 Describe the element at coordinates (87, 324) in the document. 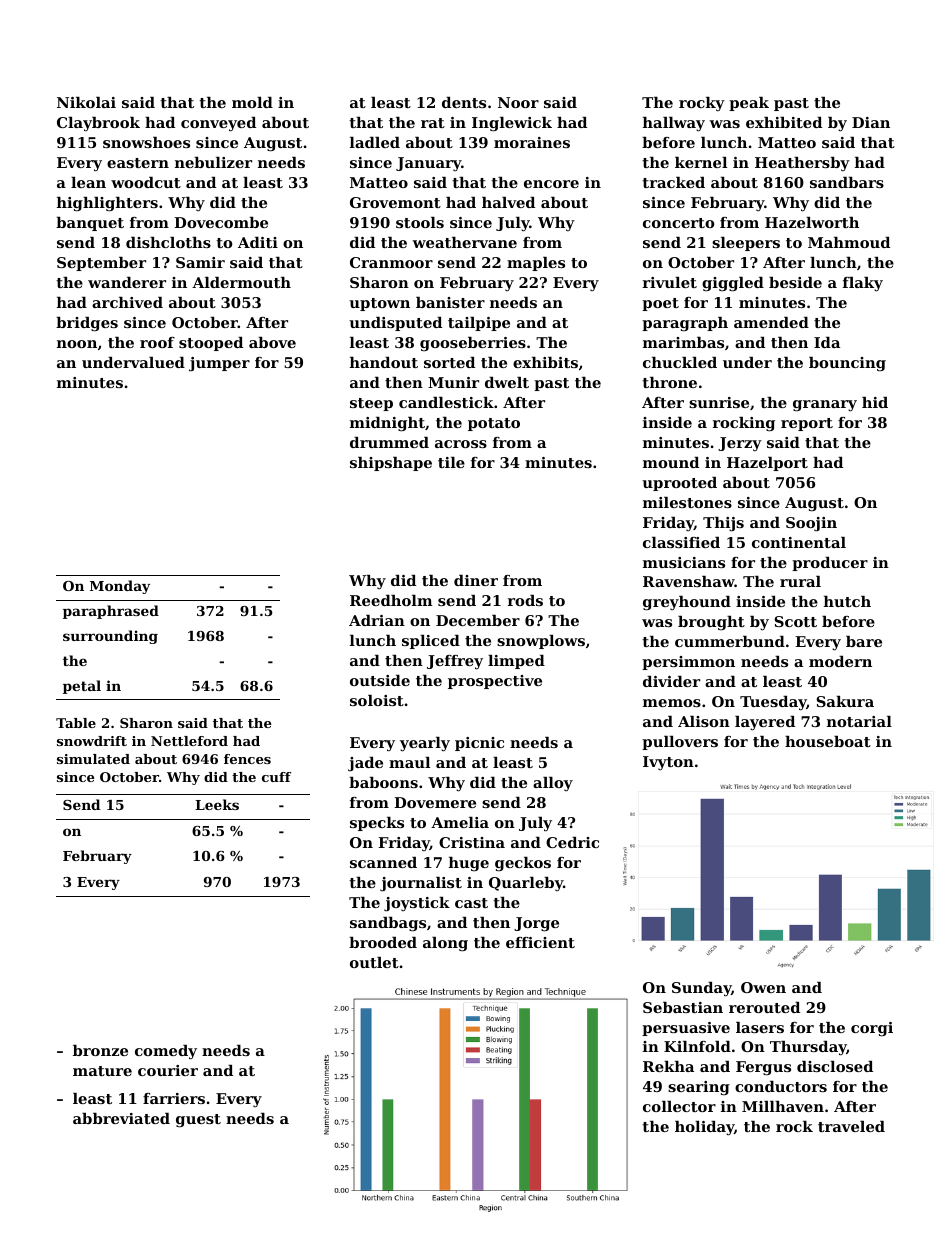

I see `bridges` at that location.
